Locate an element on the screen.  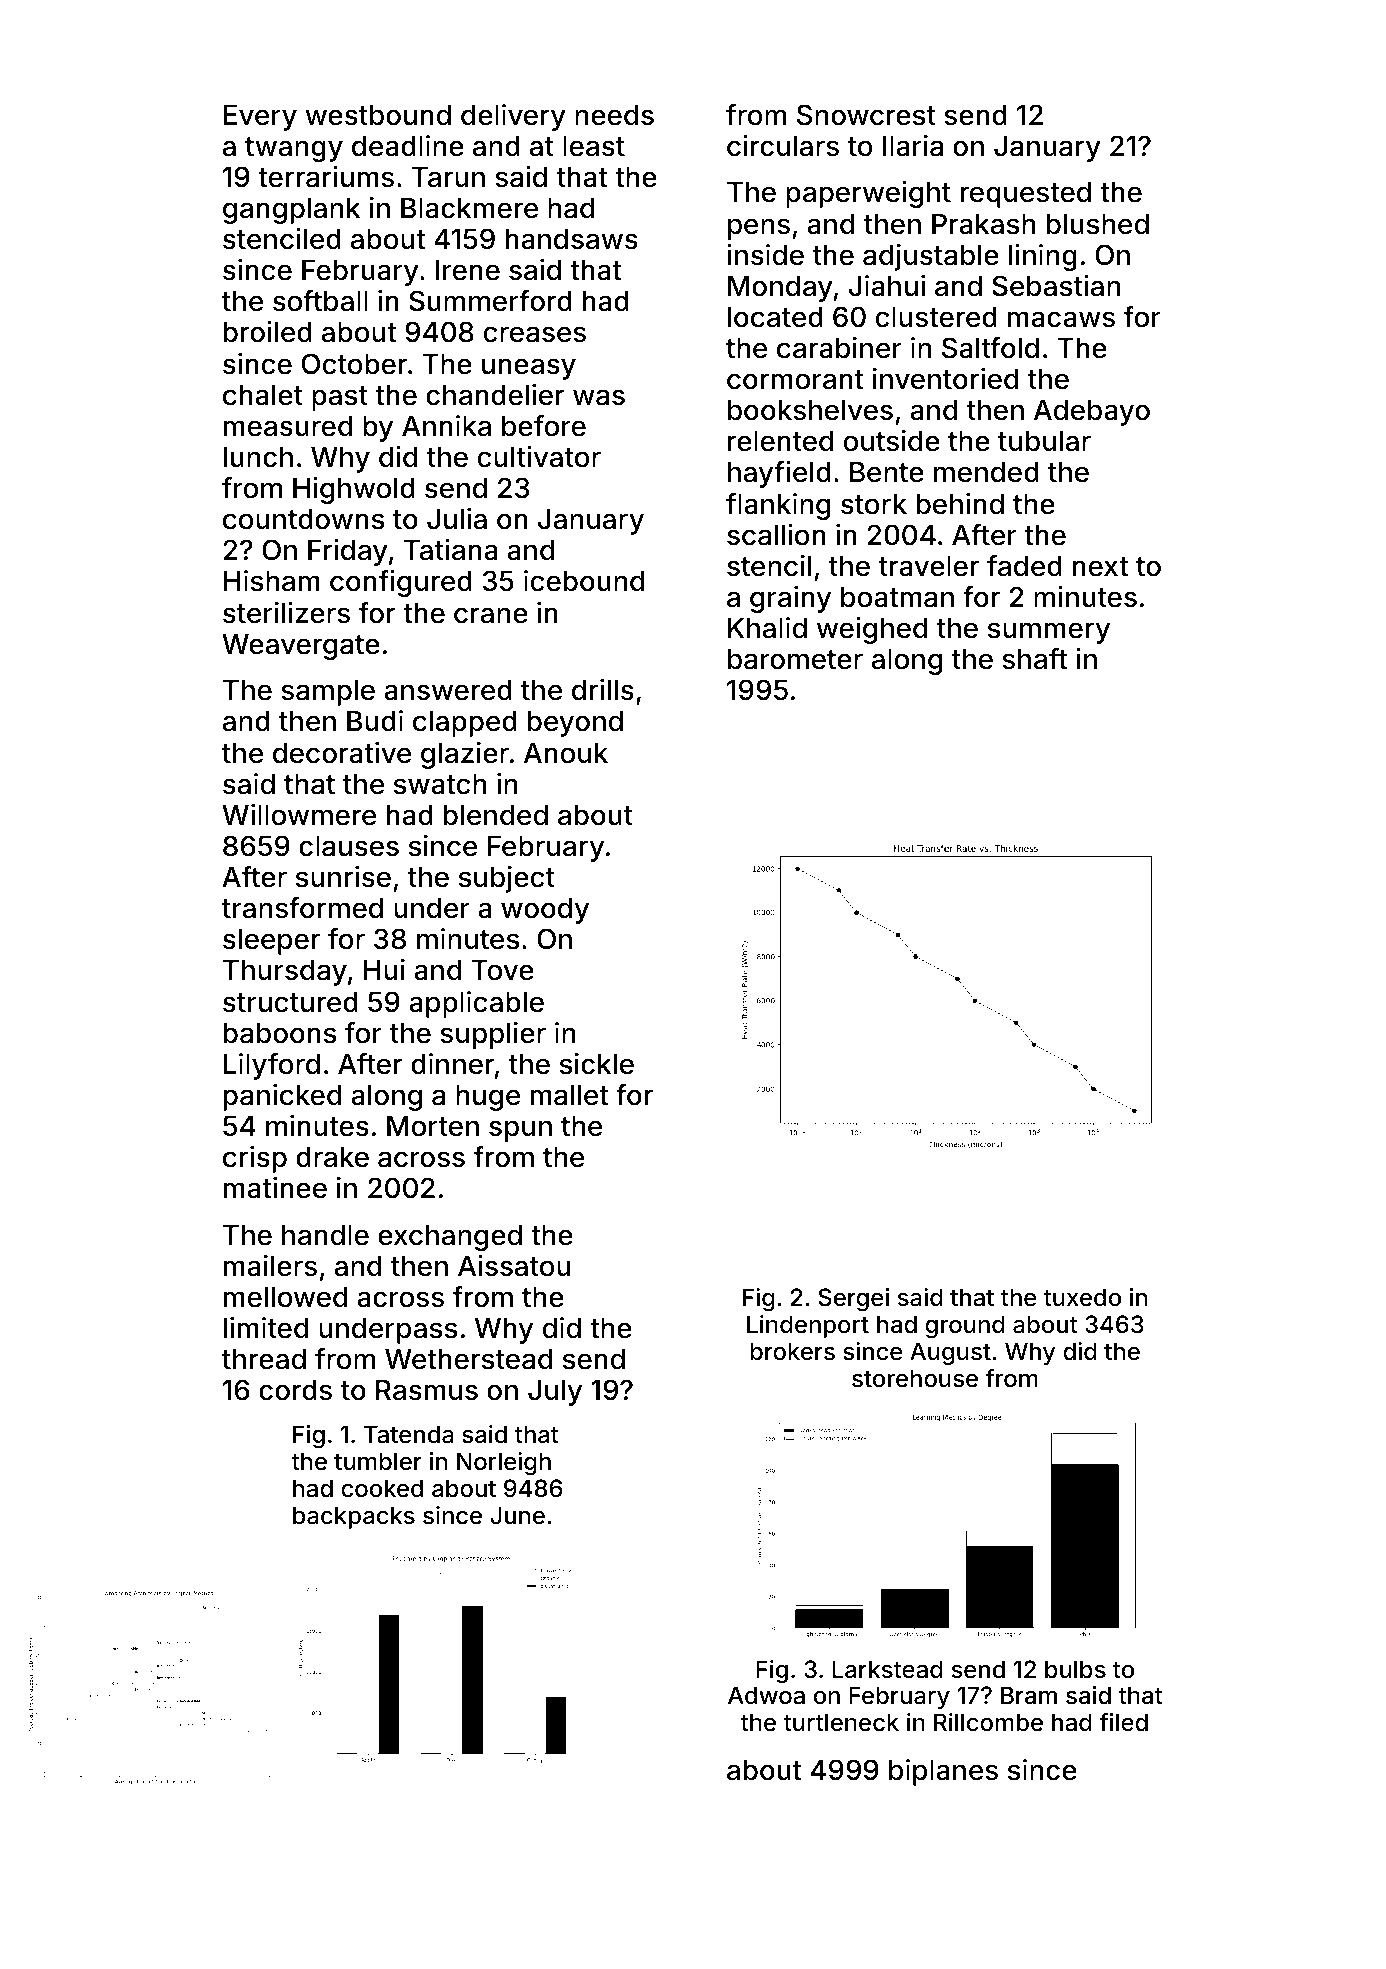
exchanged is located at coordinates (450, 1238).
